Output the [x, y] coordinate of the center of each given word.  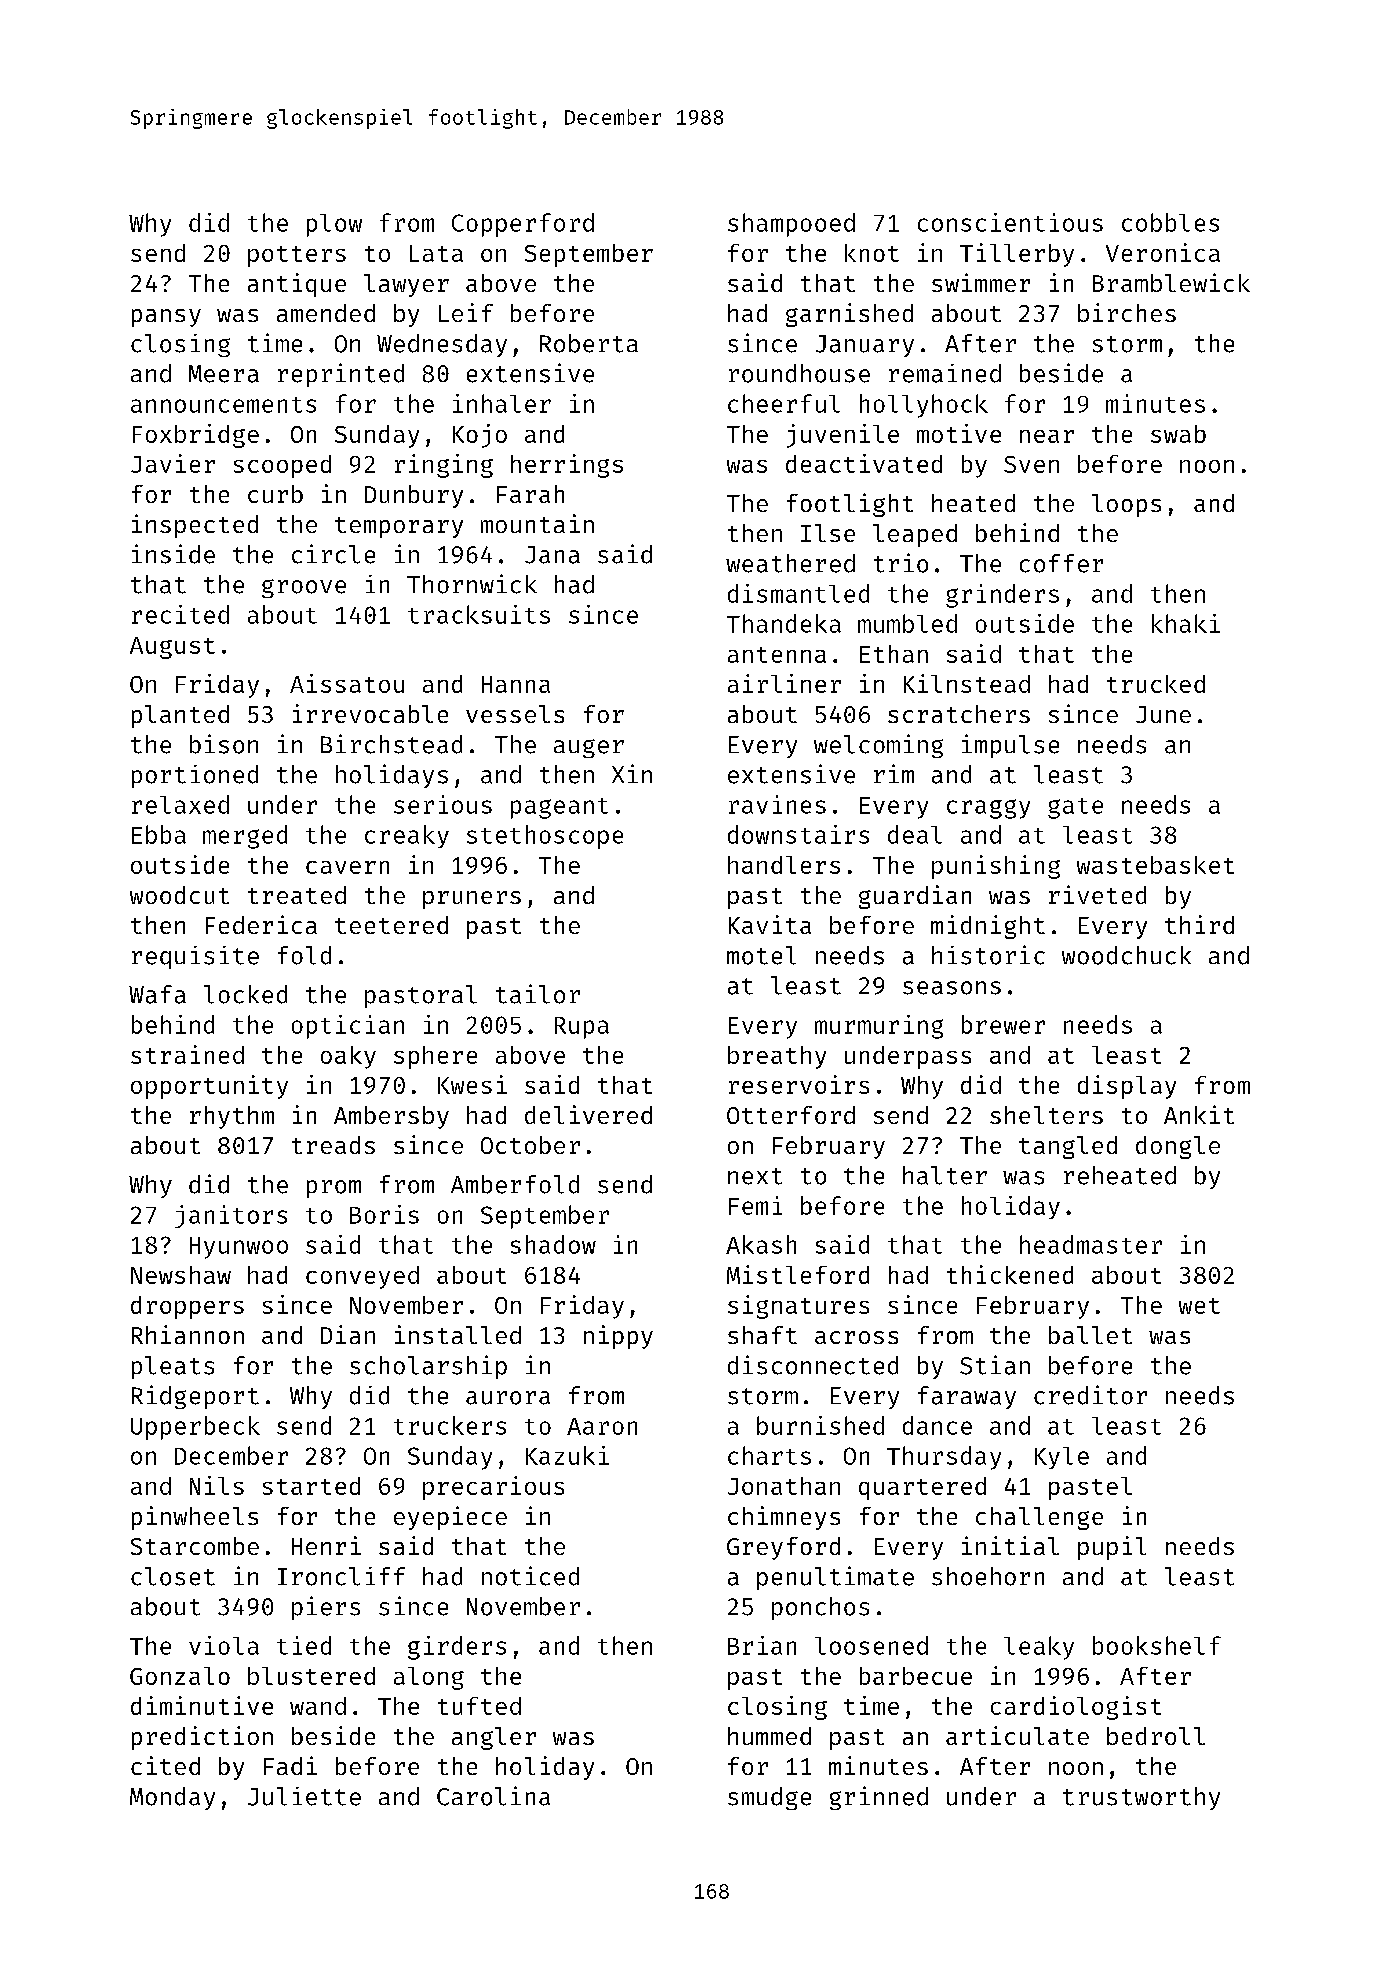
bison [224, 744]
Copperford [523, 225]
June [1163, 714]
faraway [967, 1397]
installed [458, 1334]
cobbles [1170, 222]
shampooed [791, 225]
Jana [552, 555]
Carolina [493, 1796]
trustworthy [1141, 1798]
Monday [172, 1798]
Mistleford [798, 1274]
